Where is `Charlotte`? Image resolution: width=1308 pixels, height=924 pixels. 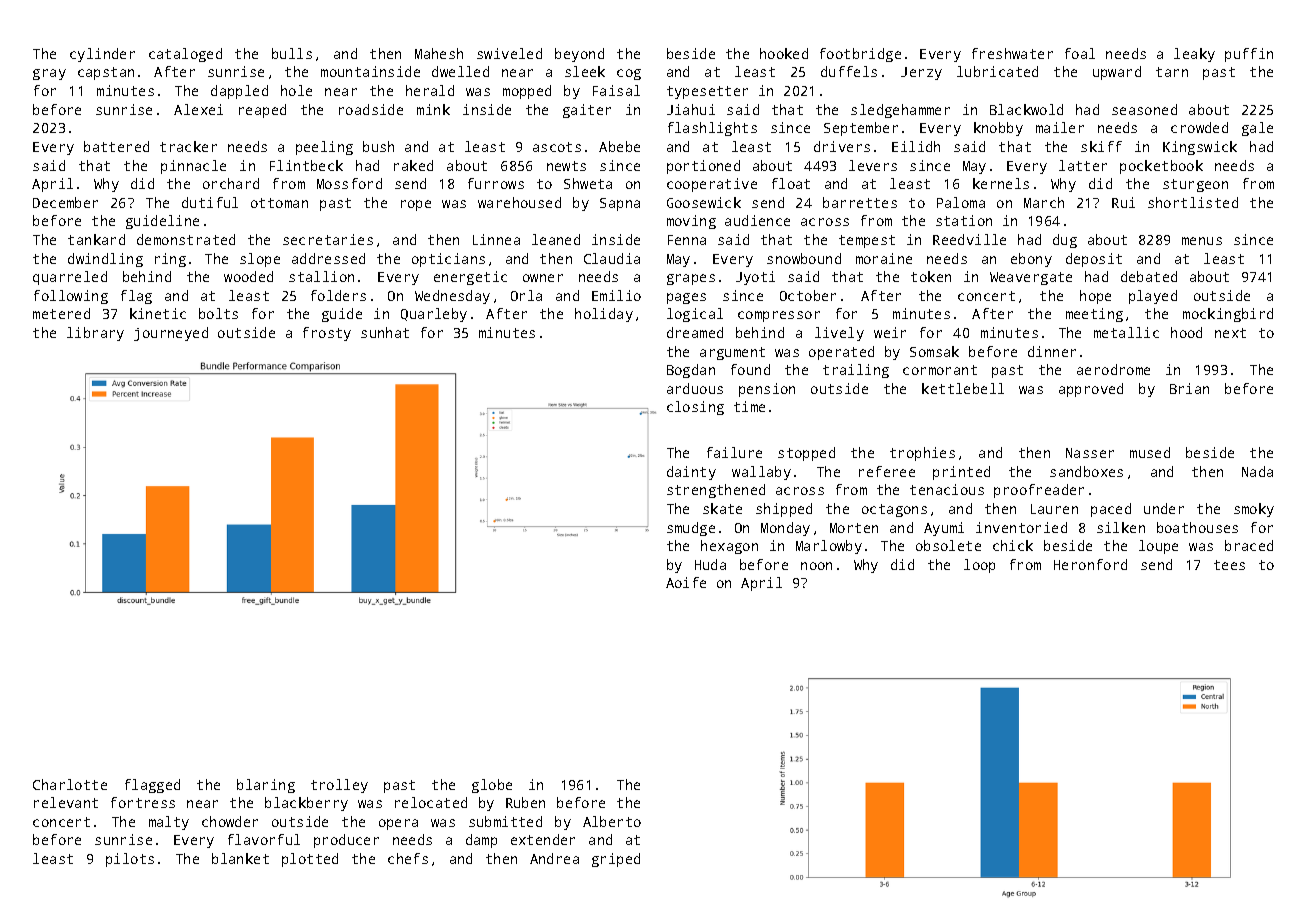 Charlotte is located at coordinates (70, 784).
